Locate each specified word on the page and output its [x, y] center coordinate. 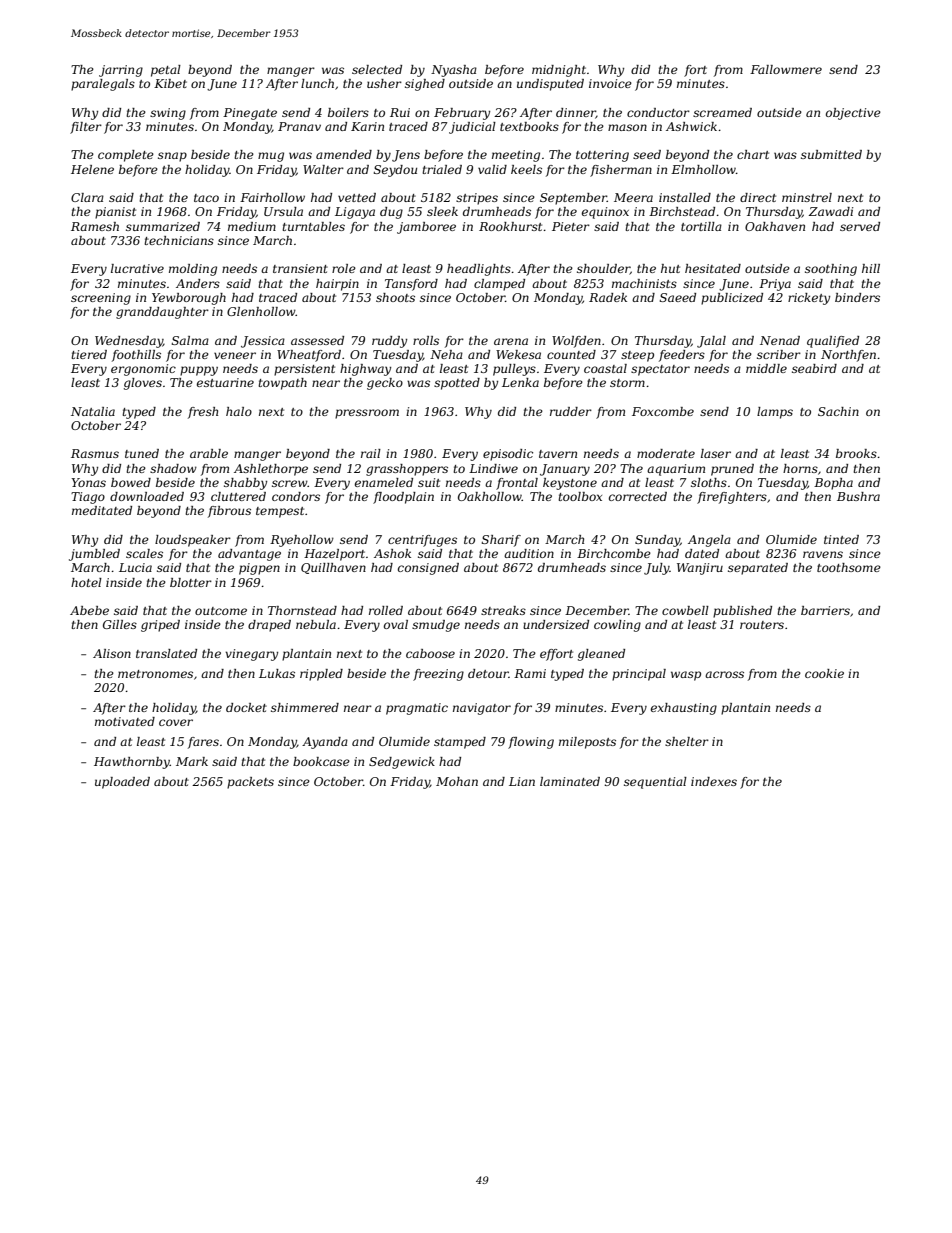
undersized [556, 624]
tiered [89, 354]
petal [166, 71]
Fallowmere [786, 69]
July [657, 569]
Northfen [848, 356]
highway [365, 370]
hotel [86, 582]
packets [250, 783]
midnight [559, 71]
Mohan [457, 781]
